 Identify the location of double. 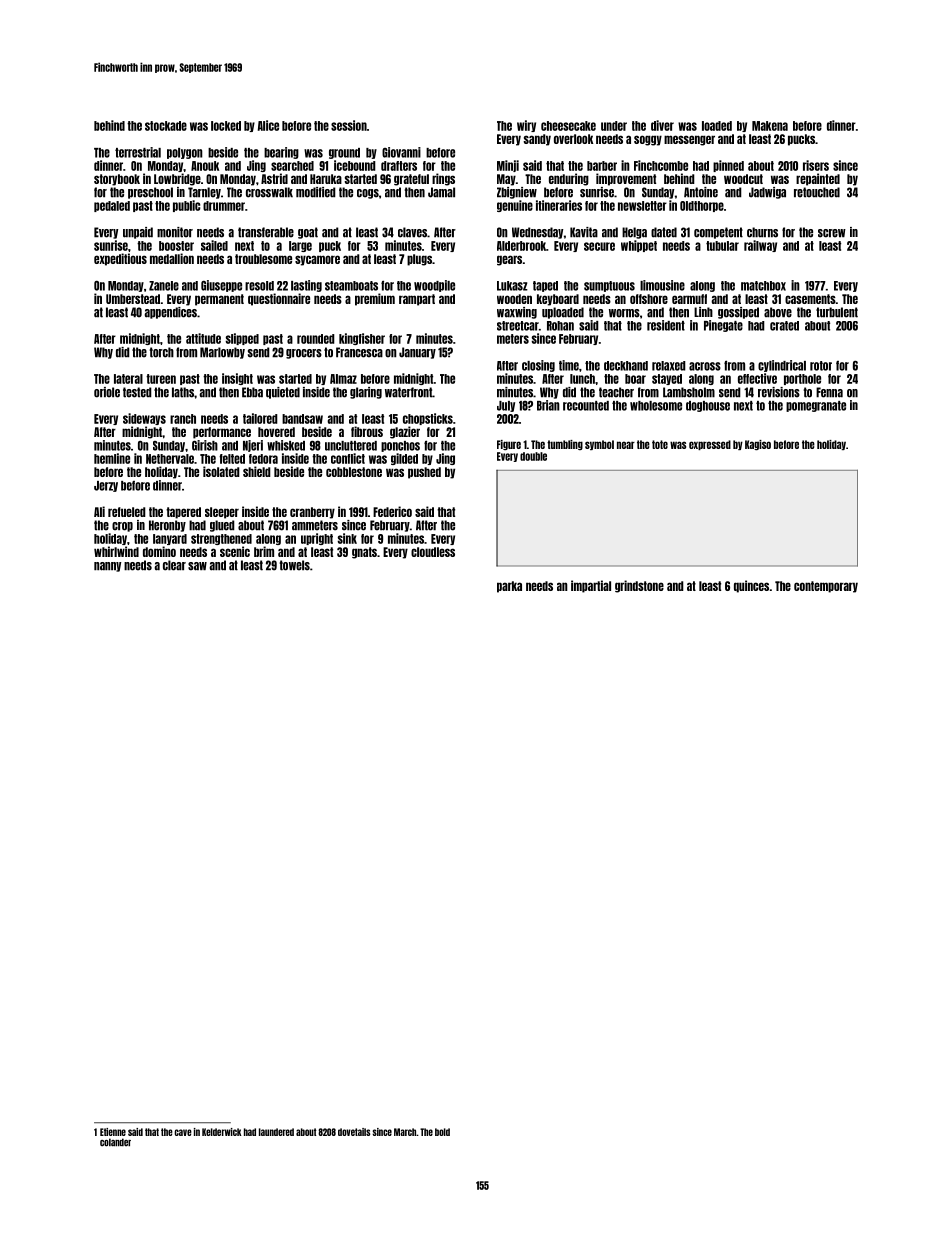
(533, 456).
